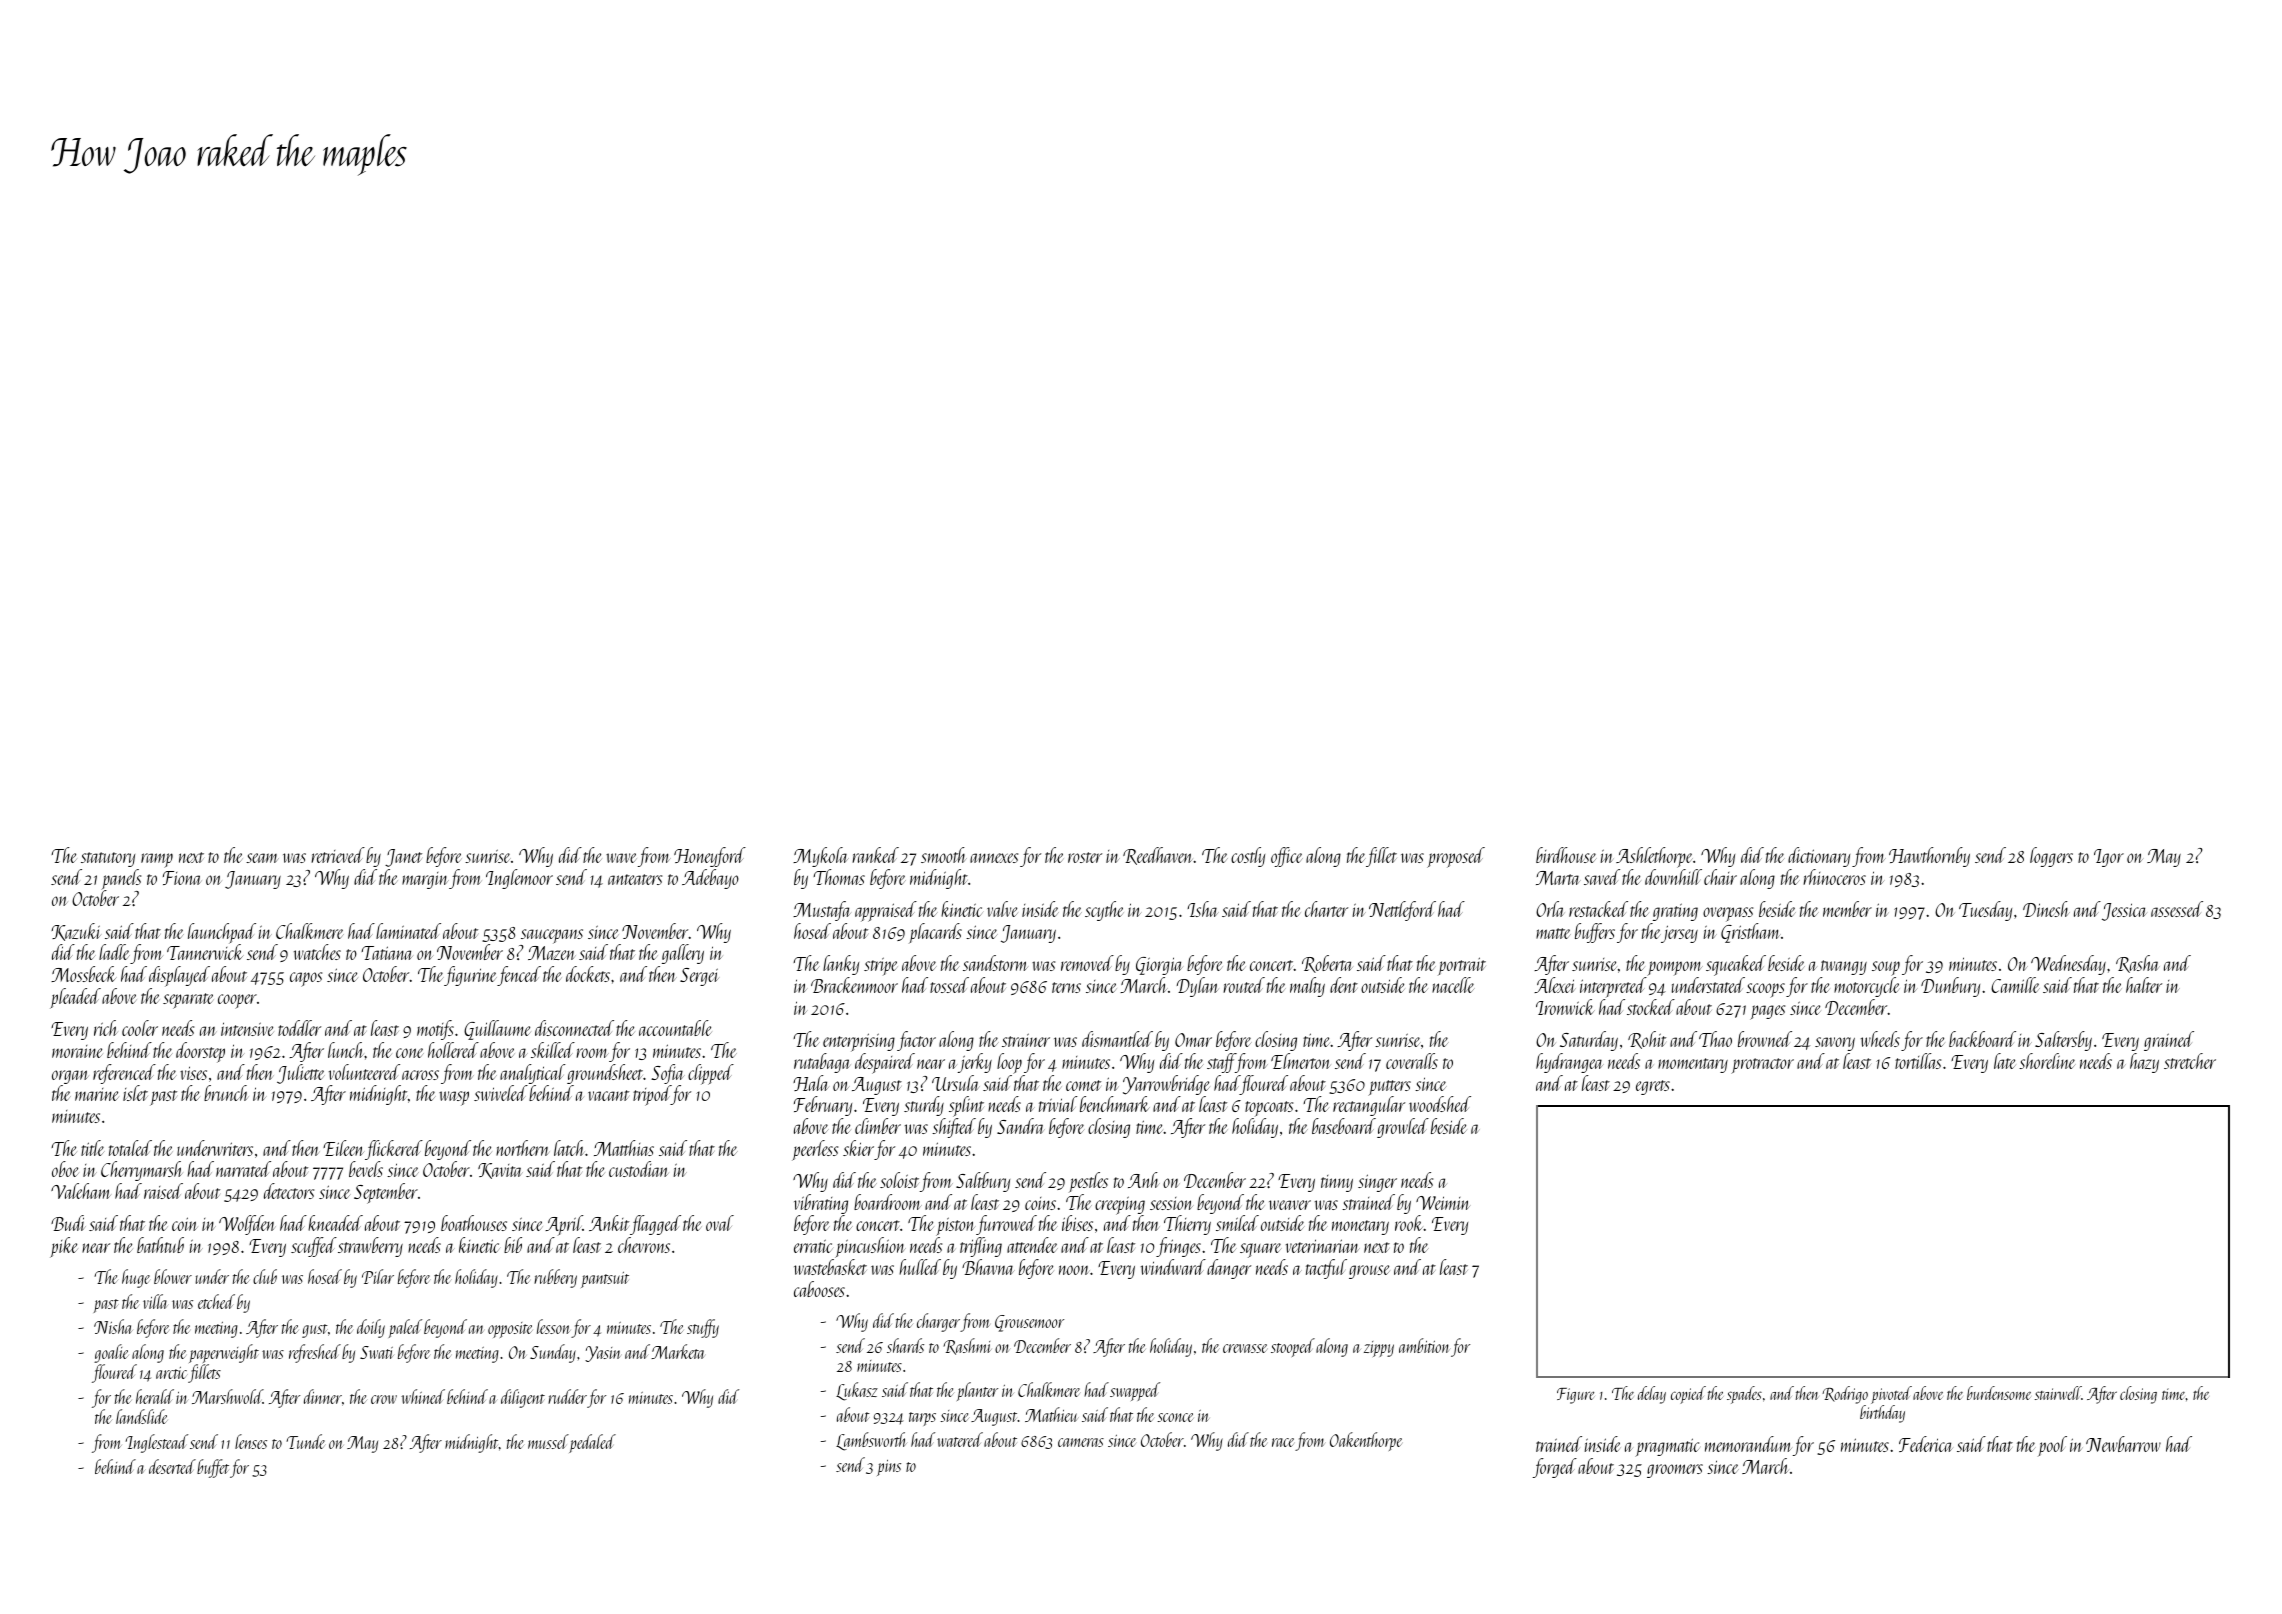  Describe the element at coordinates (1653, 1087) in the screenshot. I see `egrets` at that location.
